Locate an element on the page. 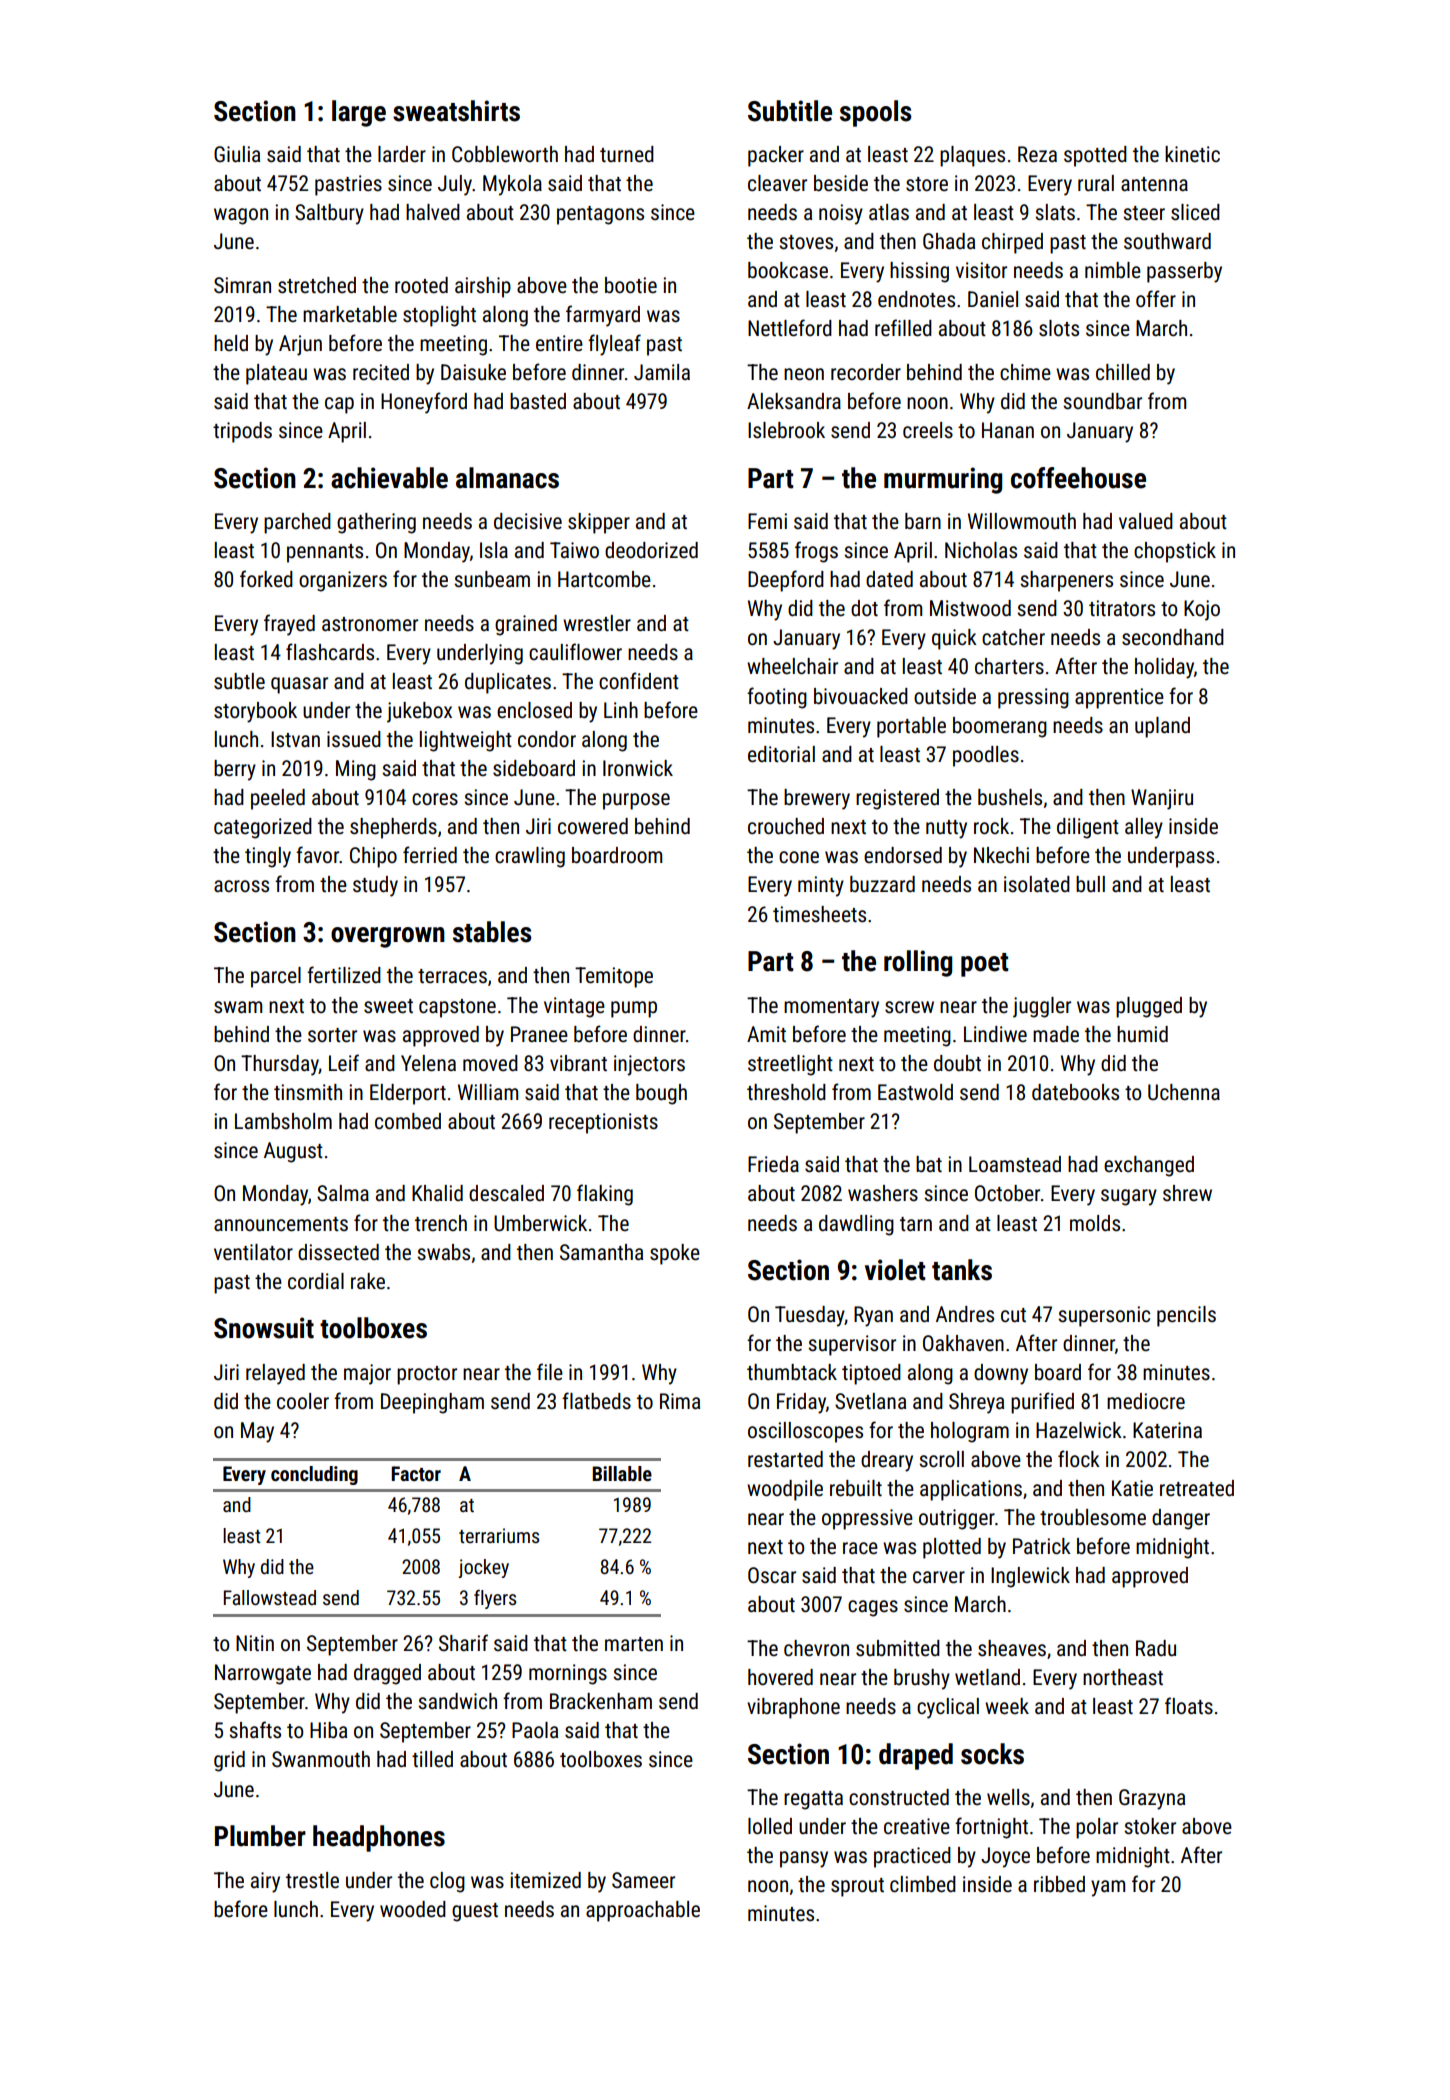  packer is located at coordinates (776, 156).
